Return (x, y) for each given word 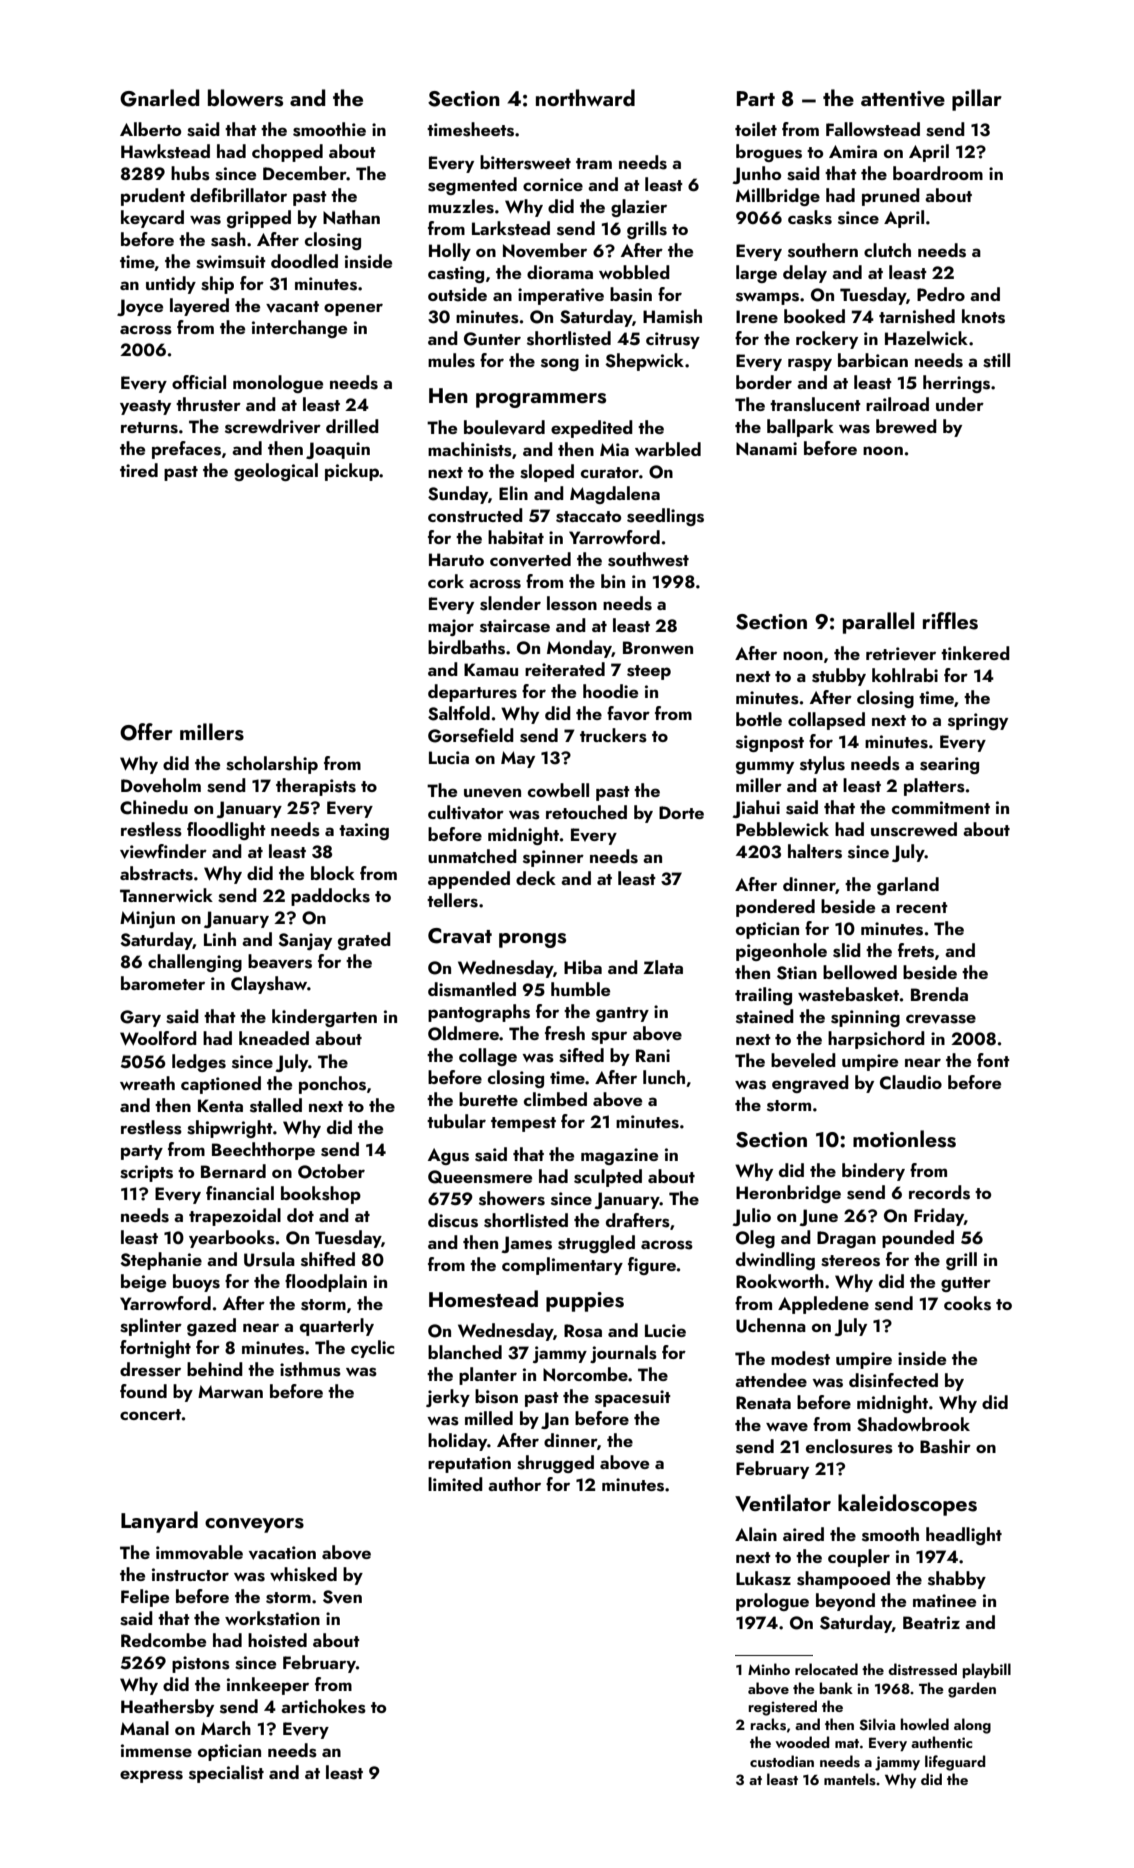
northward (585, 97)
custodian (782, 1761)
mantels (850, 1779)
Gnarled (159, 98)
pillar (977, 100)
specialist (226, 1774)
